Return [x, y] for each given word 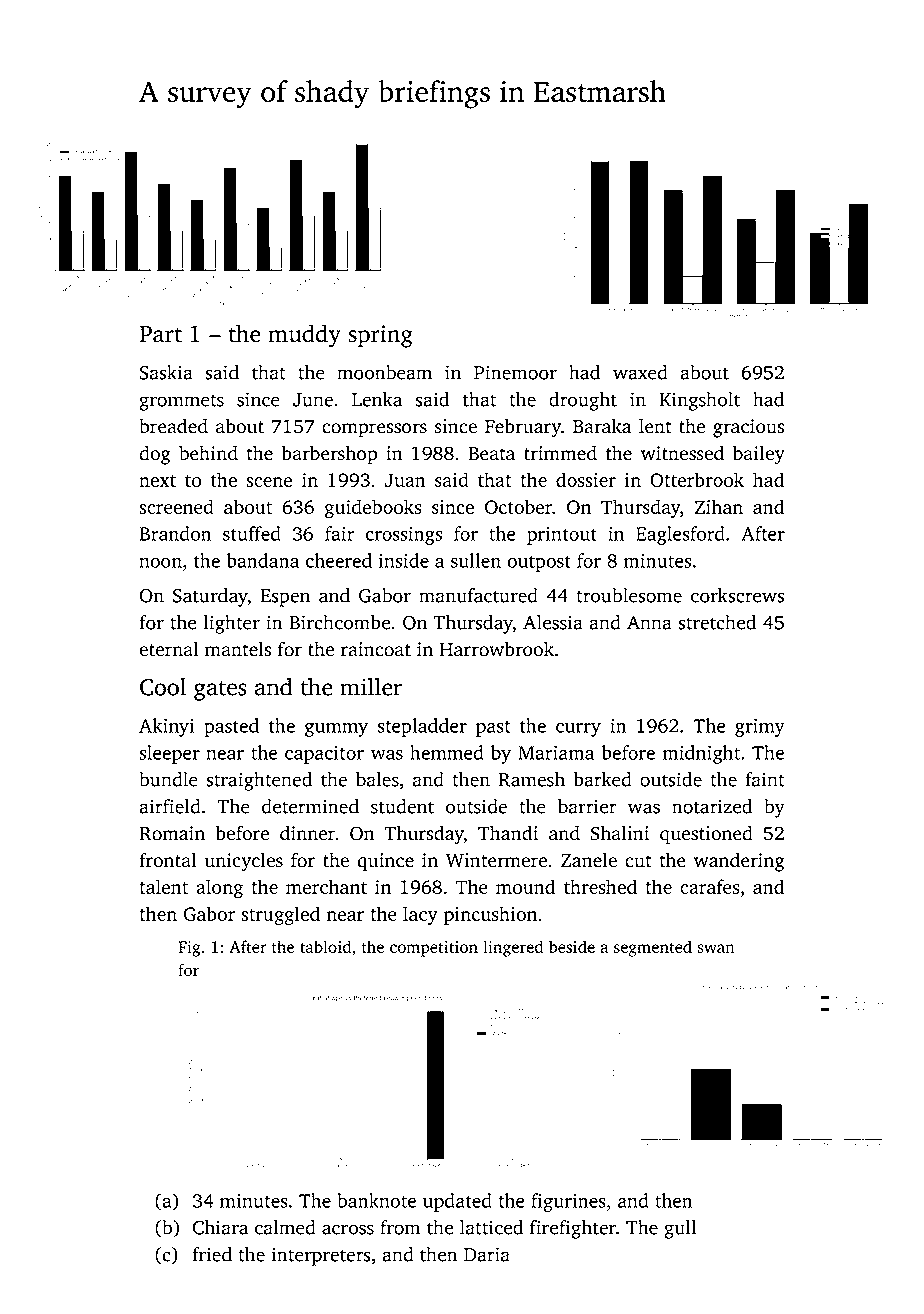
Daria [487, 1254]
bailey [759, 455]
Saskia [166, 372]
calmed [285, 1227]
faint [765, 779]
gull [680, 1229]
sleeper [169, 754]
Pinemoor [515, 372]
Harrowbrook [497, 649]
